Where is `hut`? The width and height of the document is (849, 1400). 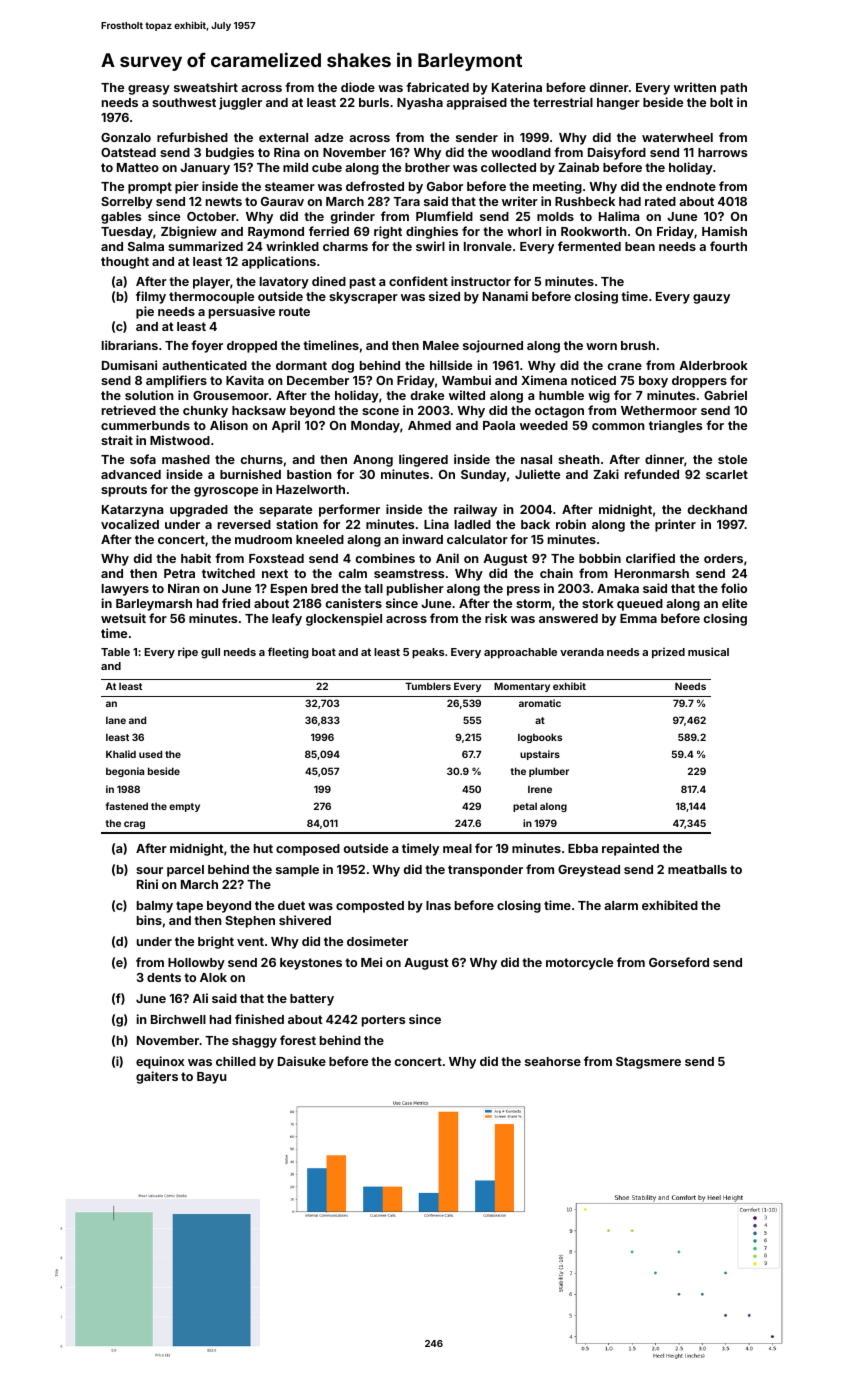
hut is located at coordinates (263, 848).
